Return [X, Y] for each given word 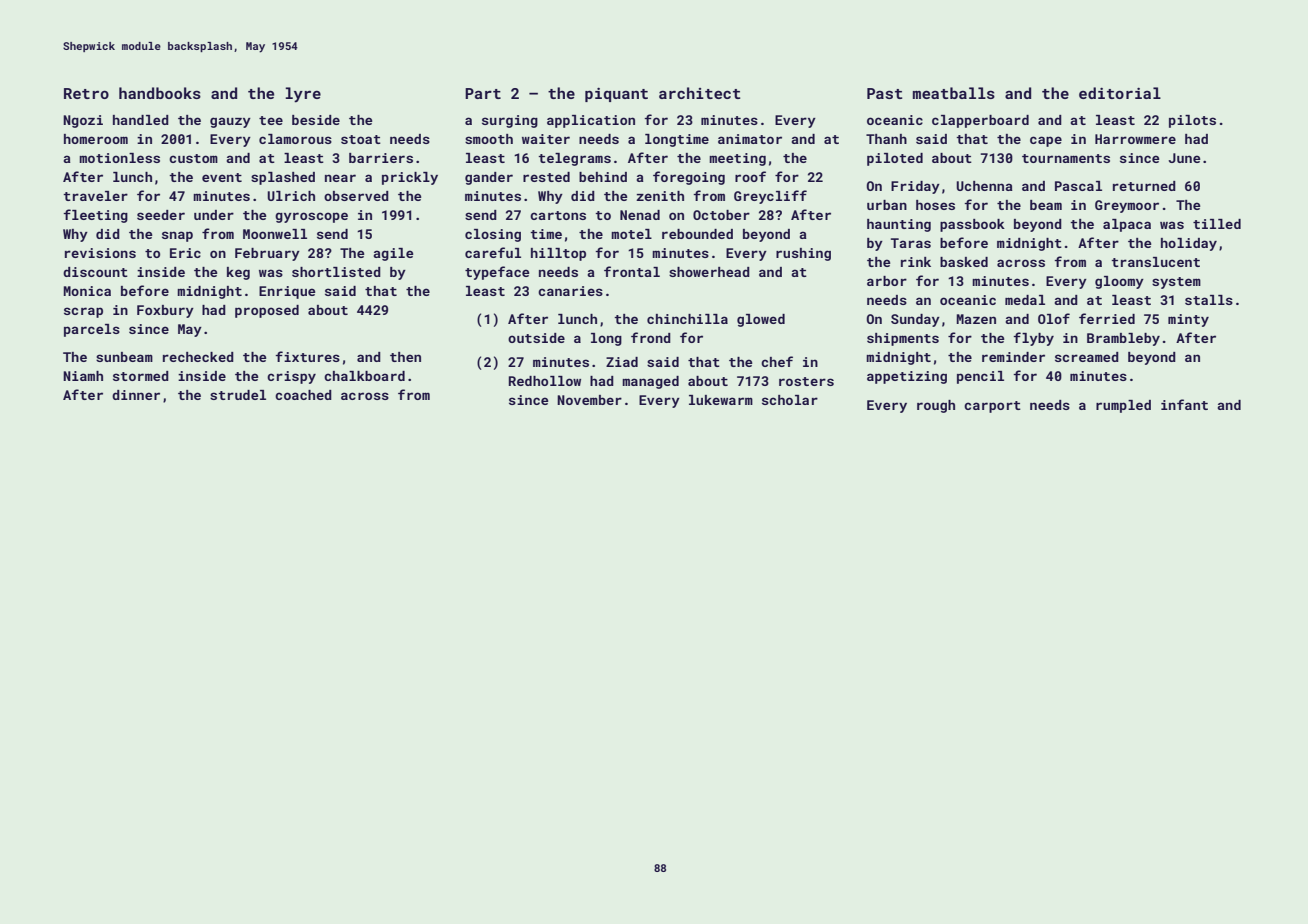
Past [884, 93]
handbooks [160, 93]
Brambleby [1123, 339]
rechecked [198, 357]
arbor [887, 281]
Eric [185, 253]
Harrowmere [1135, 139]
